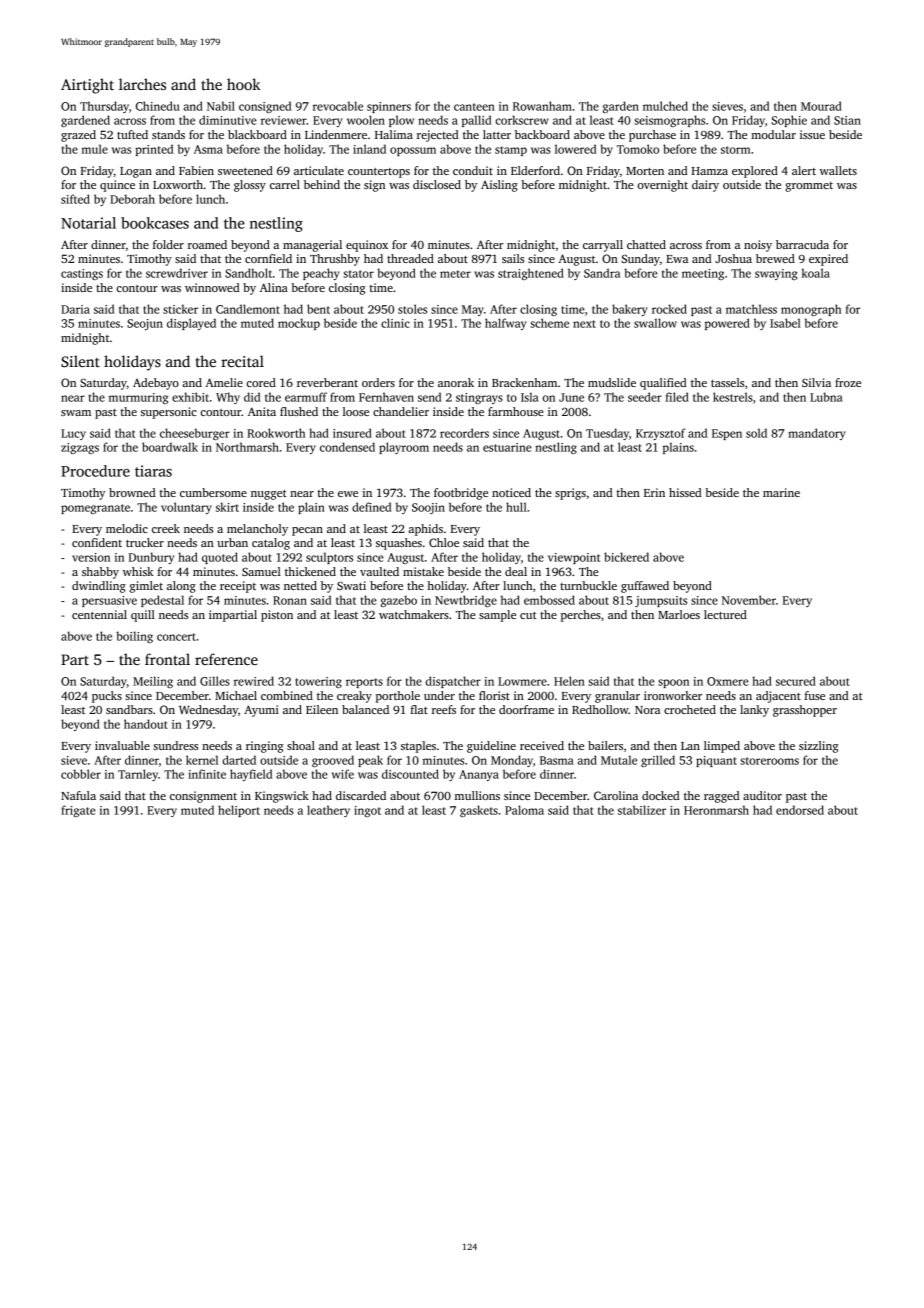  I want to click on Daria, so click(75, 309).
